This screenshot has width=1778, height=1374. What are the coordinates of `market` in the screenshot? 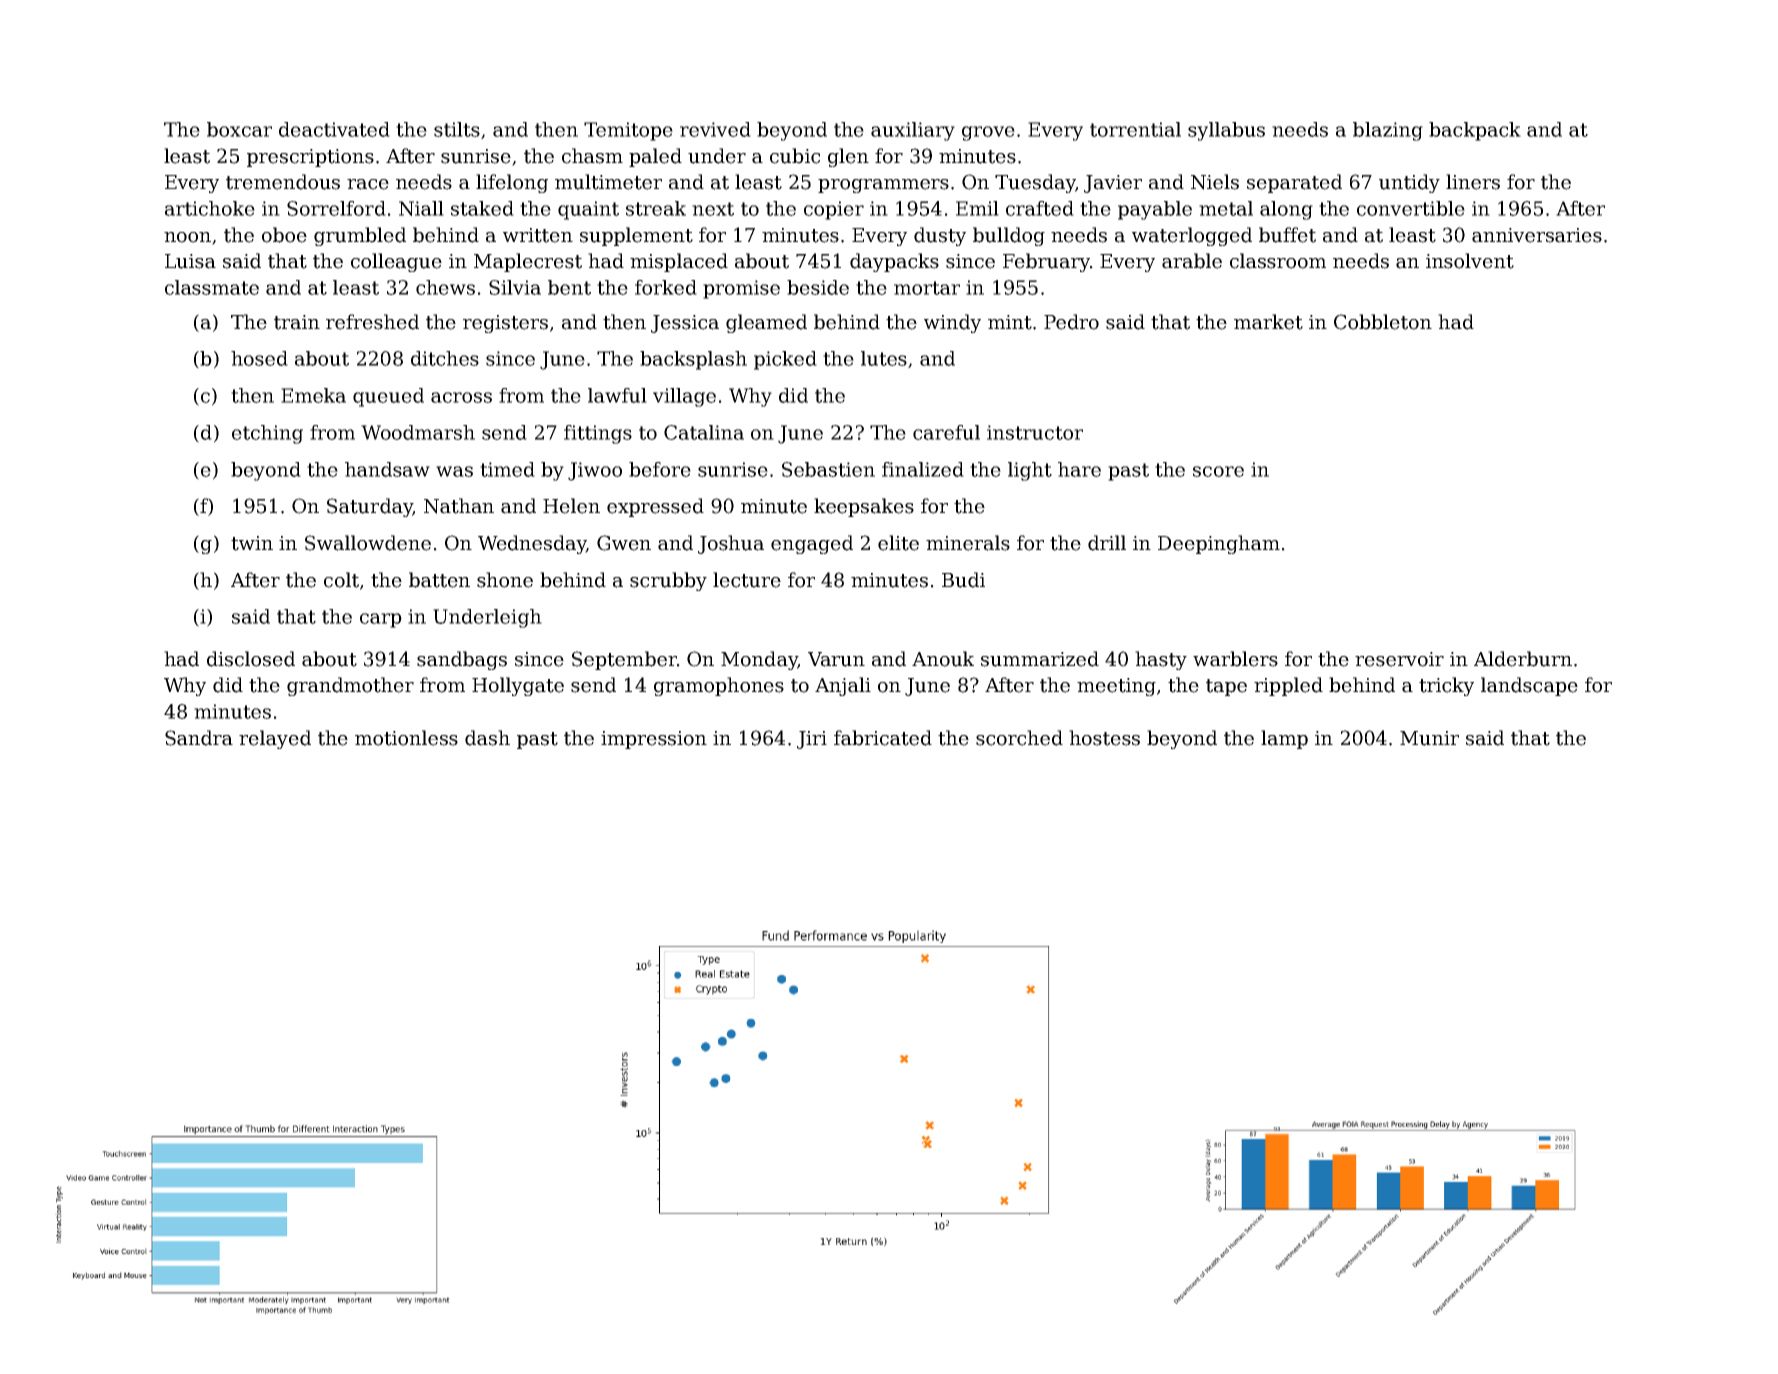 It's located at (1268, 322).
